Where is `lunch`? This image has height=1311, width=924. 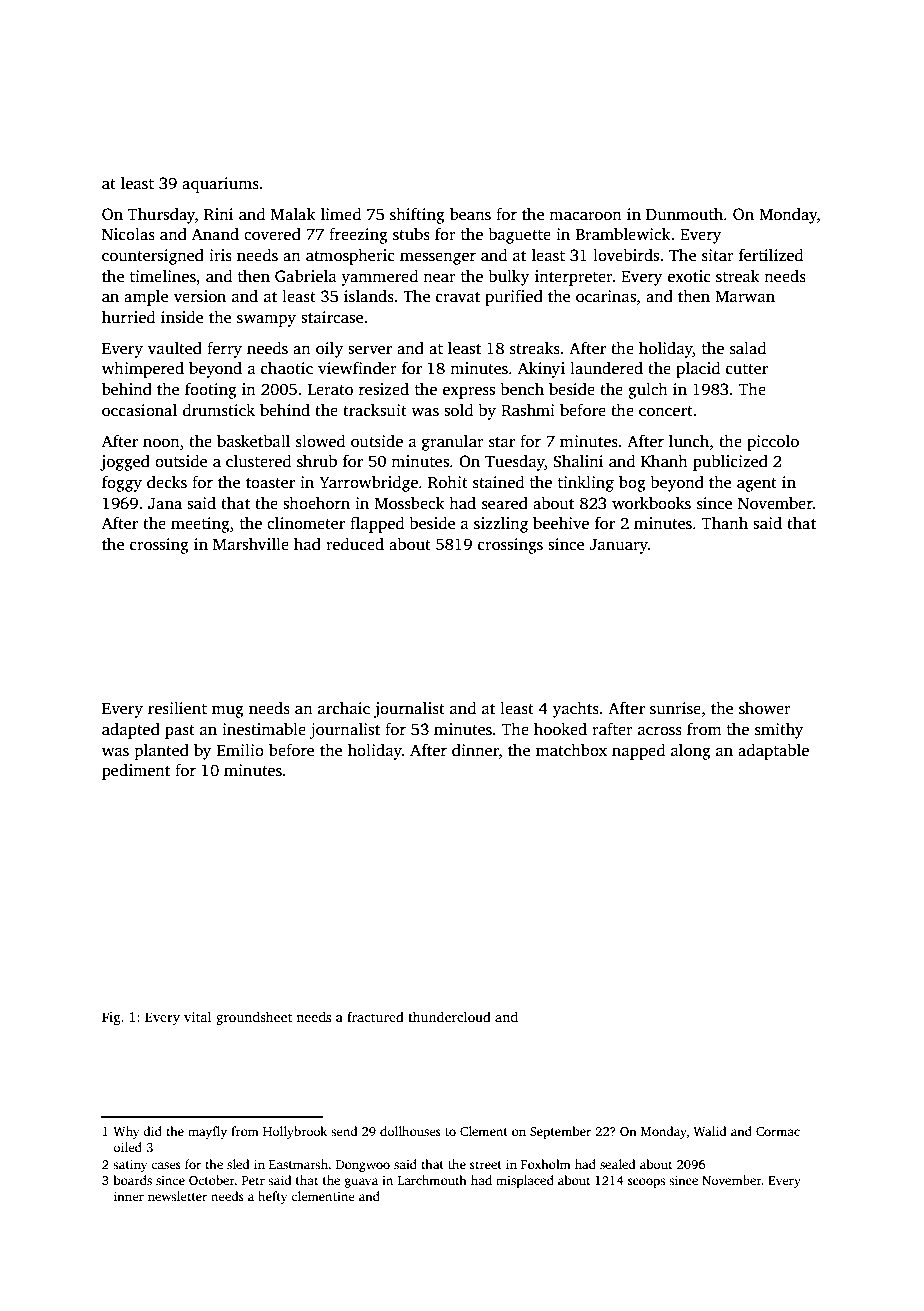
lunch is located at coordinates (689, 441).
